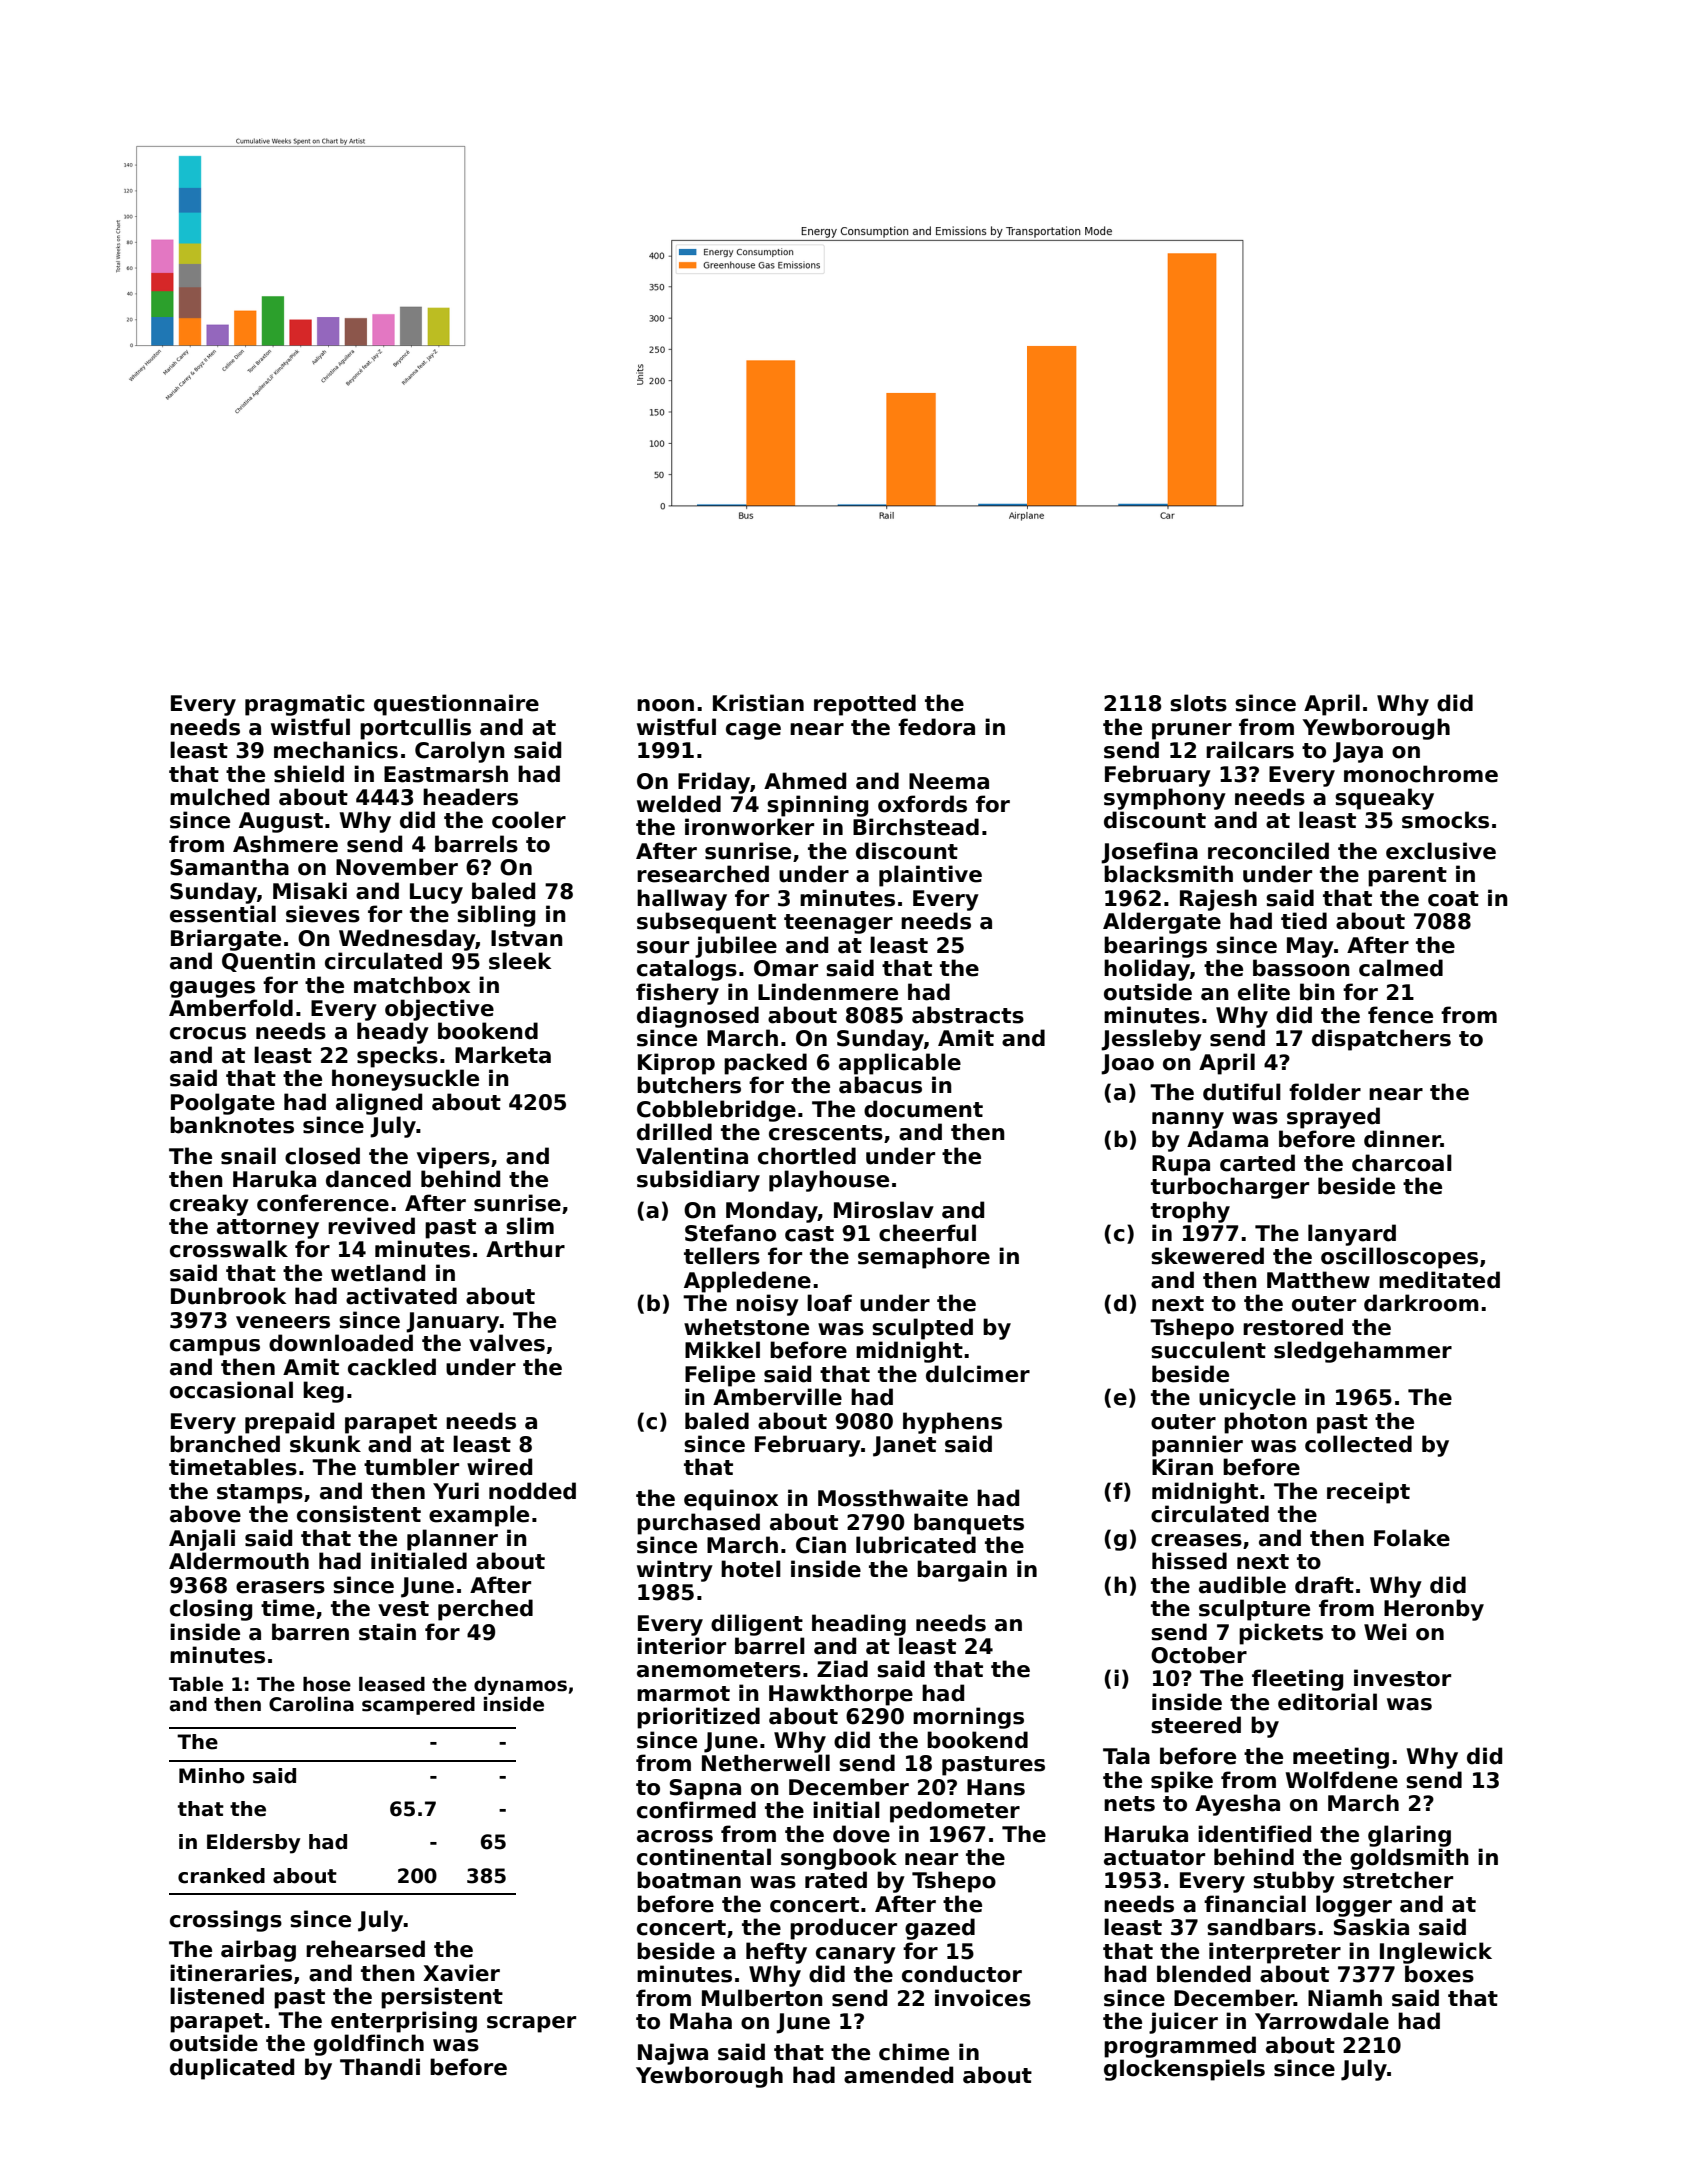 The image size is (1683, 2178). Describe the element at coordinates (898, 2075) in the screenshot. I see `amended` at that location.
